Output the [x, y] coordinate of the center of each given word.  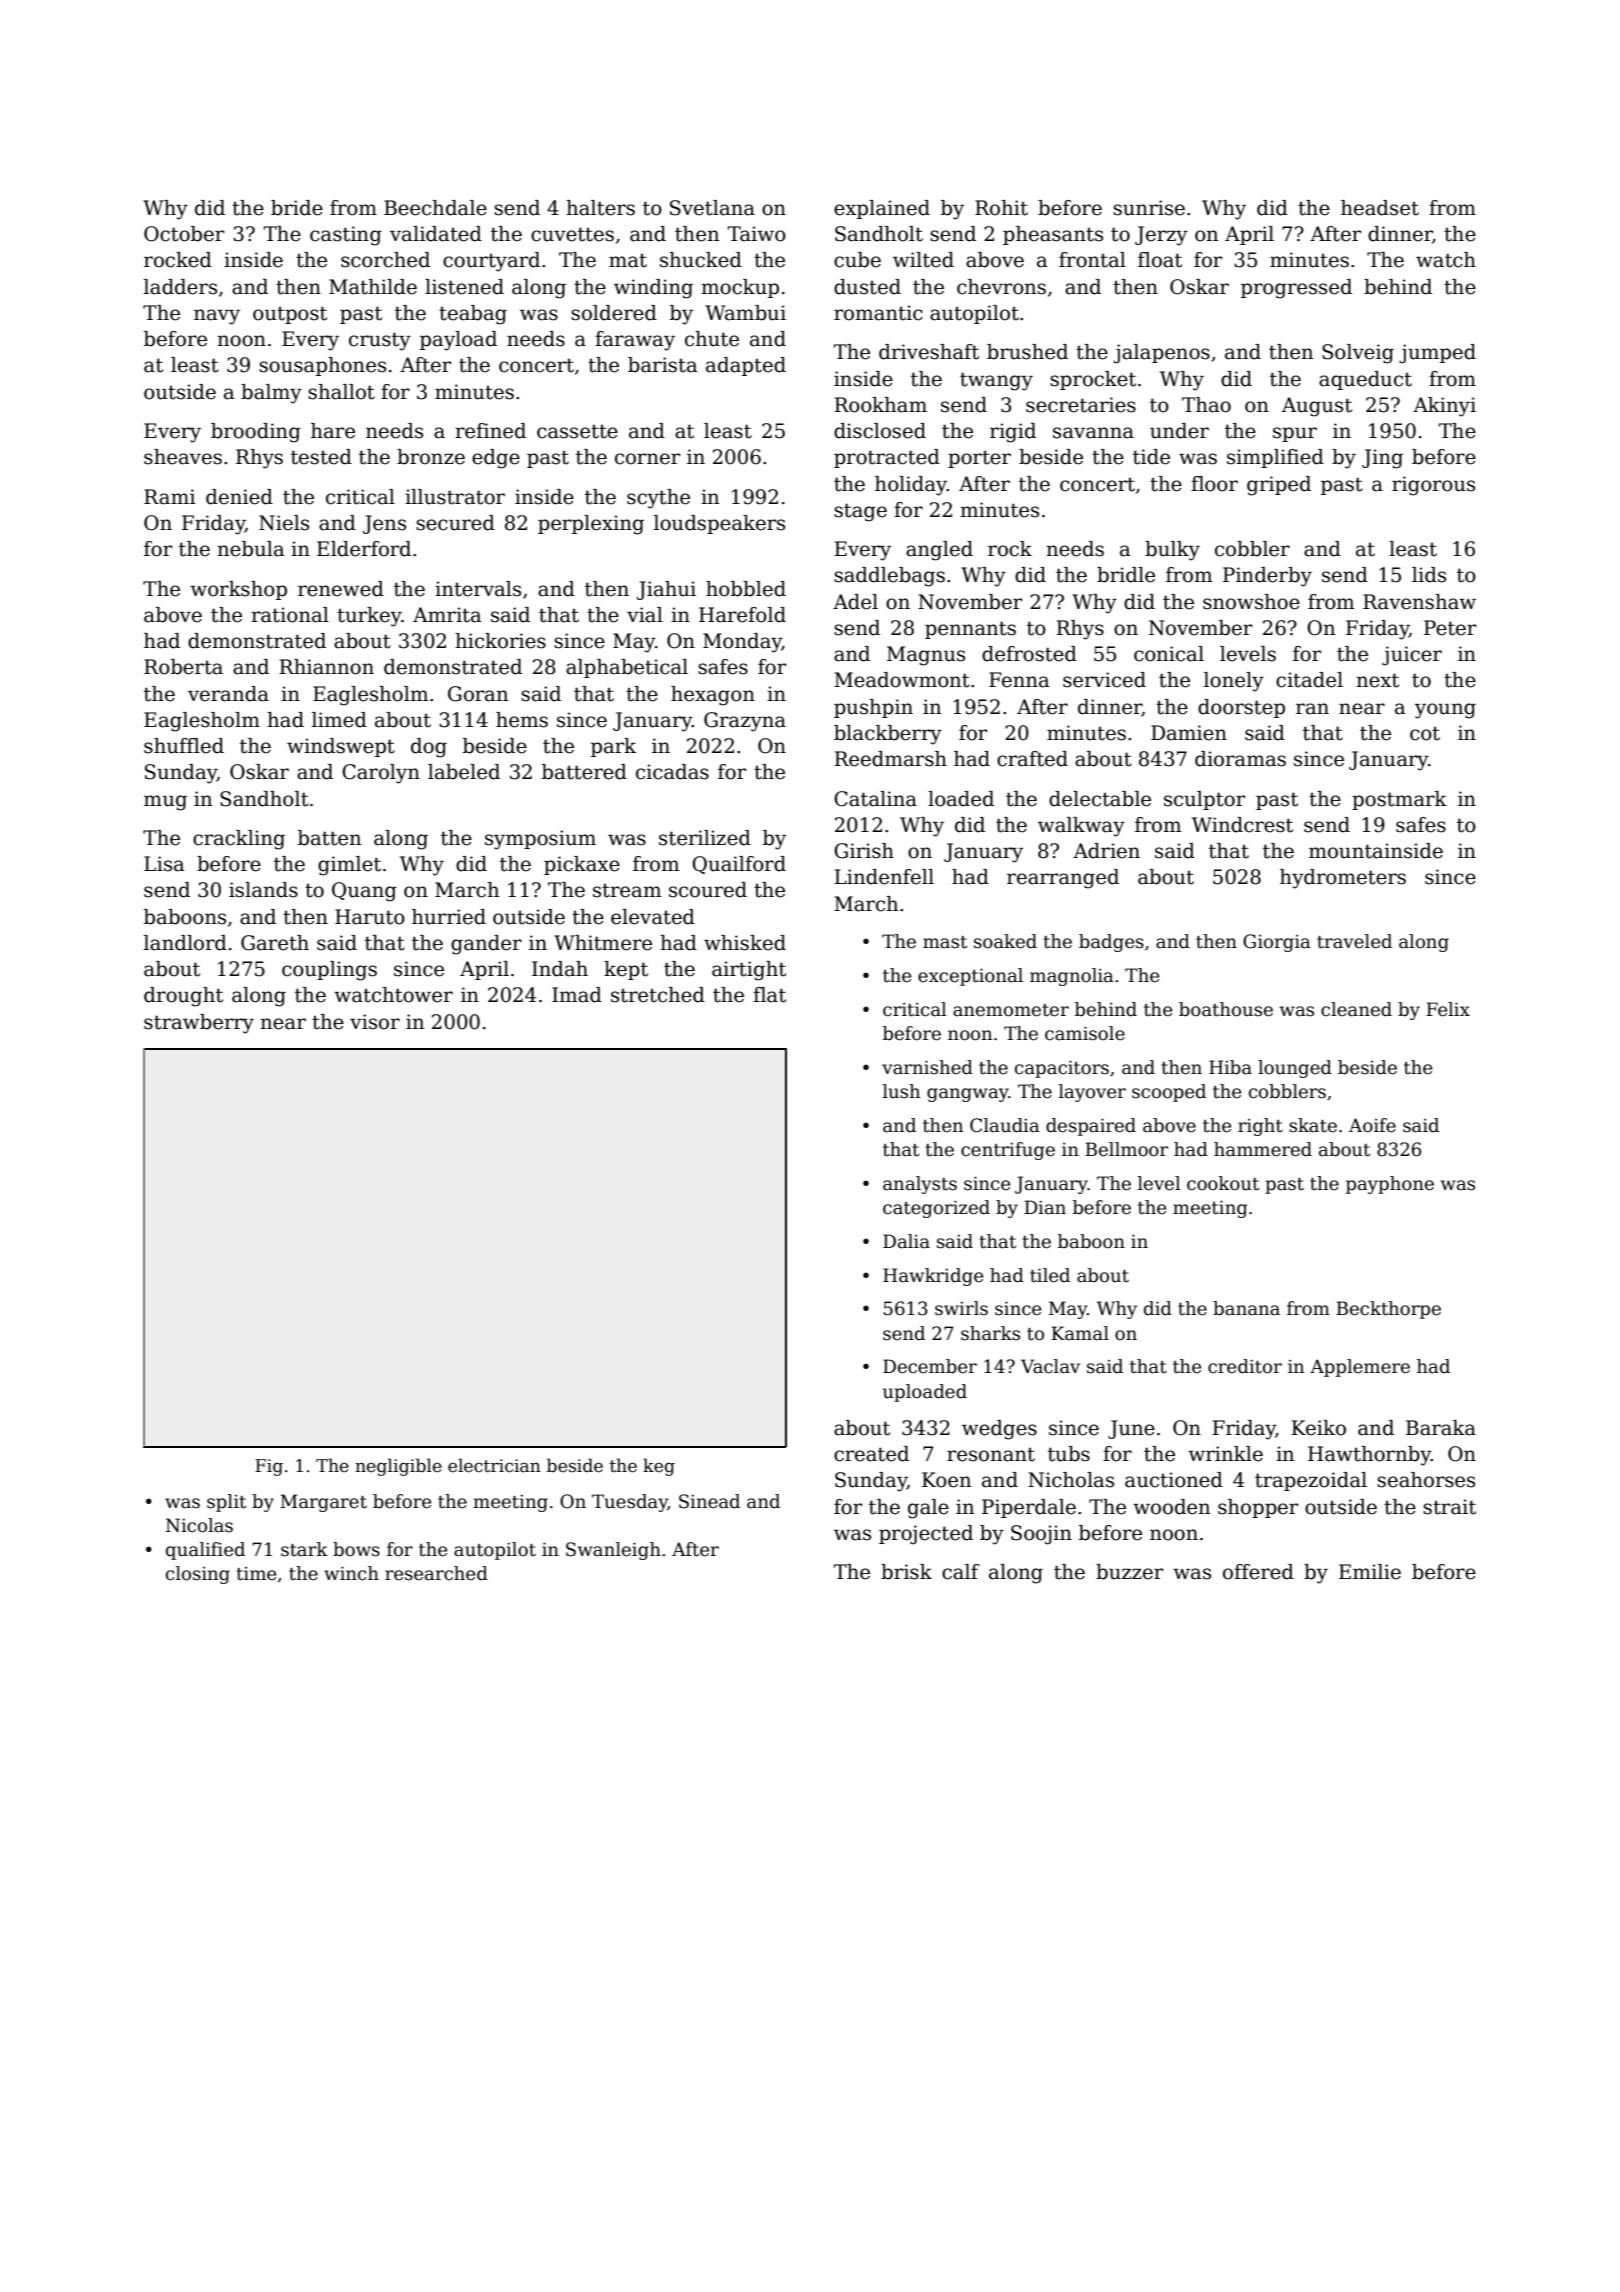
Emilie [1370, 1572]
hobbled [746, 589]
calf [961, 1572]
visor [375, 1022]
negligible [398, 1467]
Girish [864, 851]
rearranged [1063, 879]
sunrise [1149, 208]
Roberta [183, 667]
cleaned [1356, 1009]
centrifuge [1008, 1151]
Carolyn [381, 774]
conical [1169, 654]
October [184, 234]
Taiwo [757, 234]
